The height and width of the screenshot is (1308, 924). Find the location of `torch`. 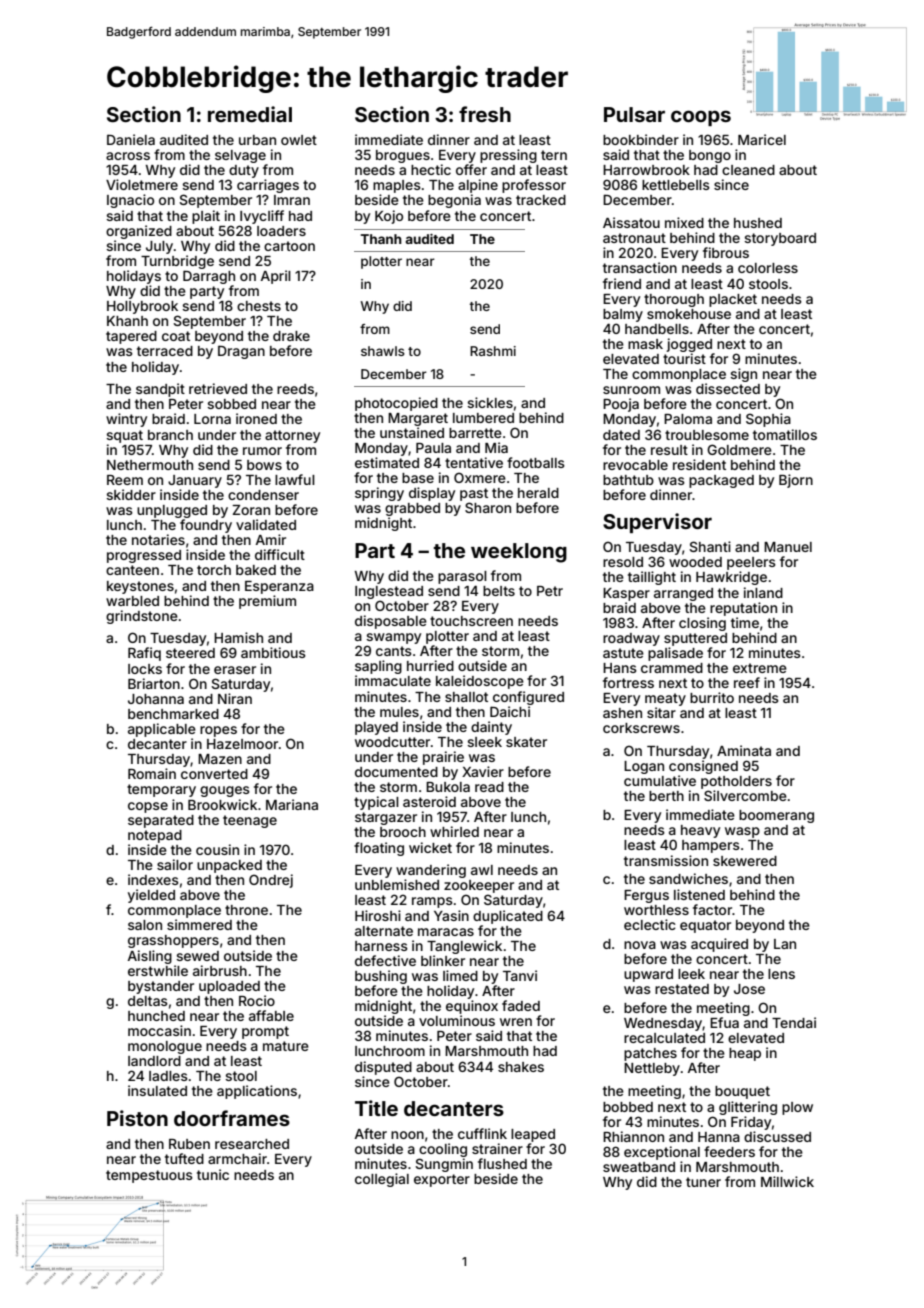

torch is located at coordinates (214, 570).
